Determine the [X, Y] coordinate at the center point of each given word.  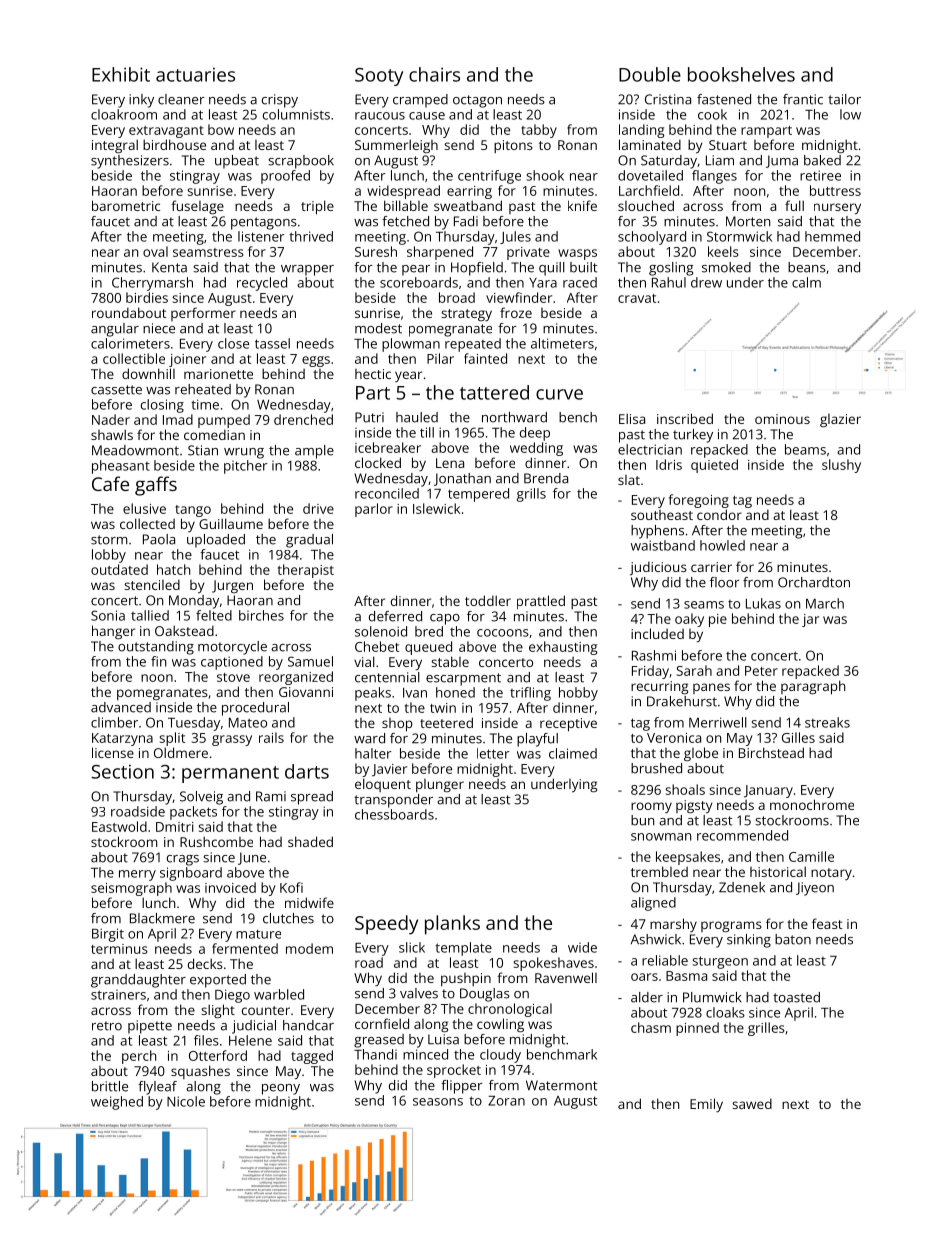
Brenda [546, 478]
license [113, 752]
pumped [224, 421]
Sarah [694, 670]
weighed [117, 1103]
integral [115, 146]
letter [493, 753]
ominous [782, 419]
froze [516, 312]
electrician [650, 449]
